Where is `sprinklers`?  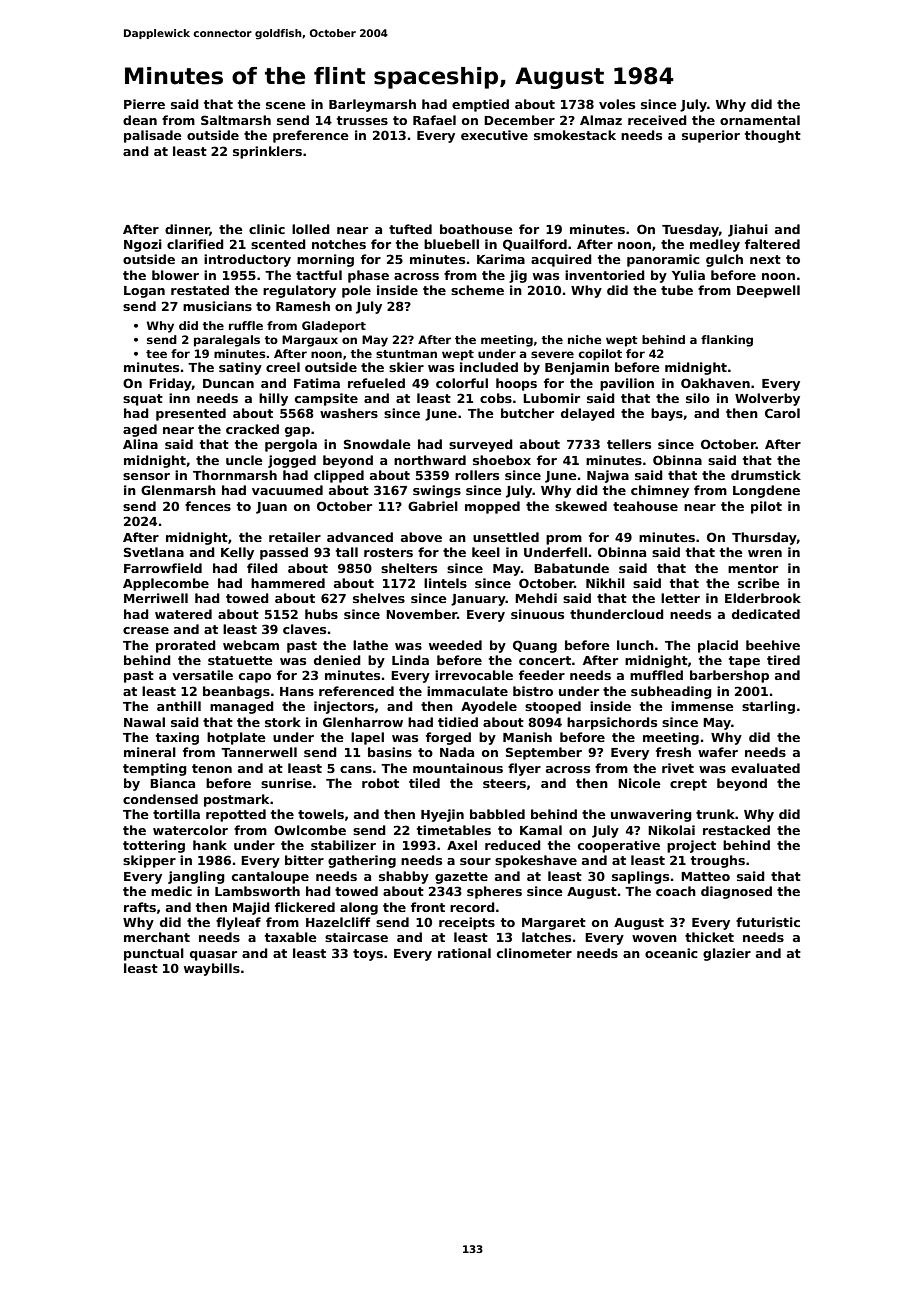
sprinklers is located at coordinates (267, 152).
